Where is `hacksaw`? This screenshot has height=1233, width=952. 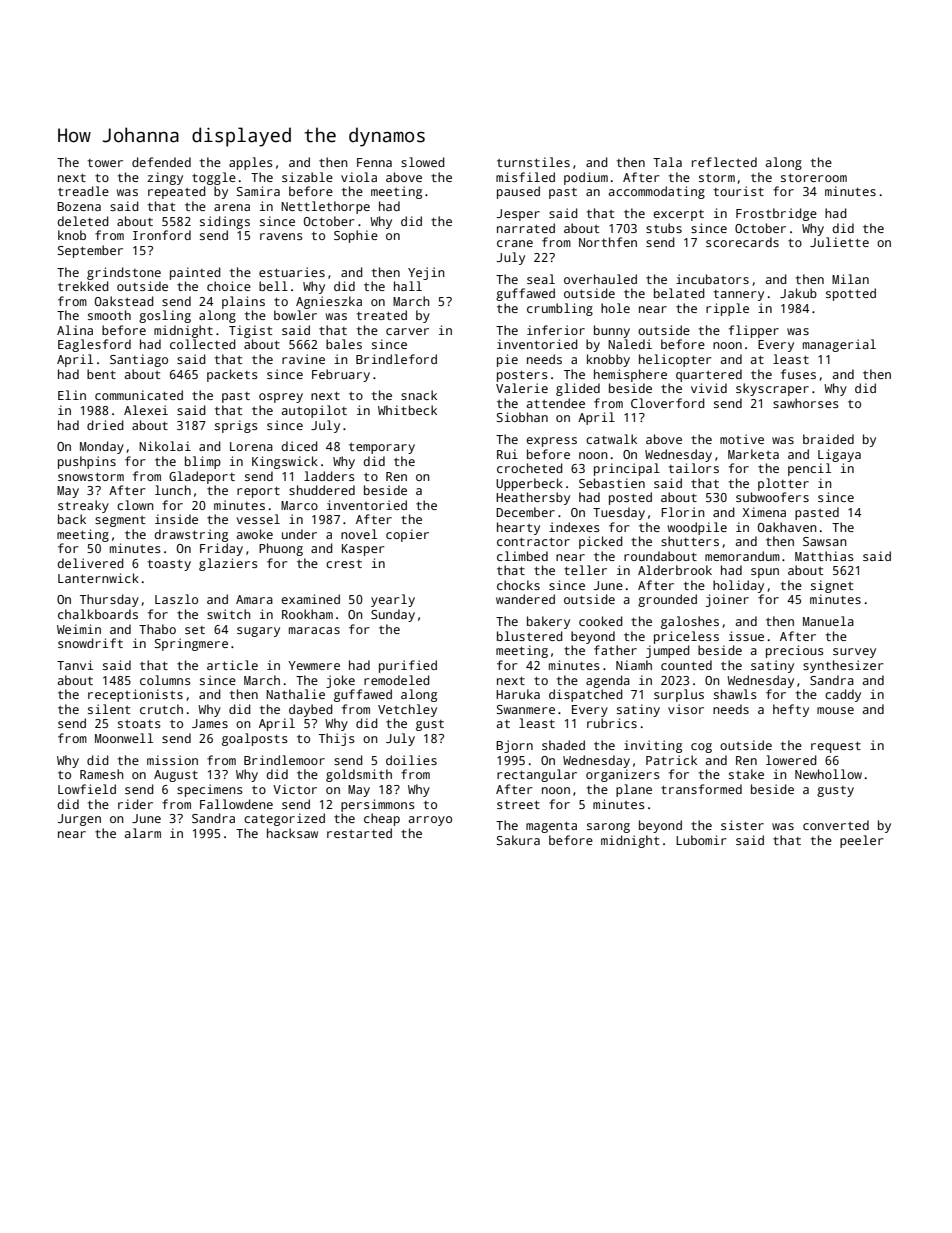
hacksaw is located at coordinates (292, 833).
